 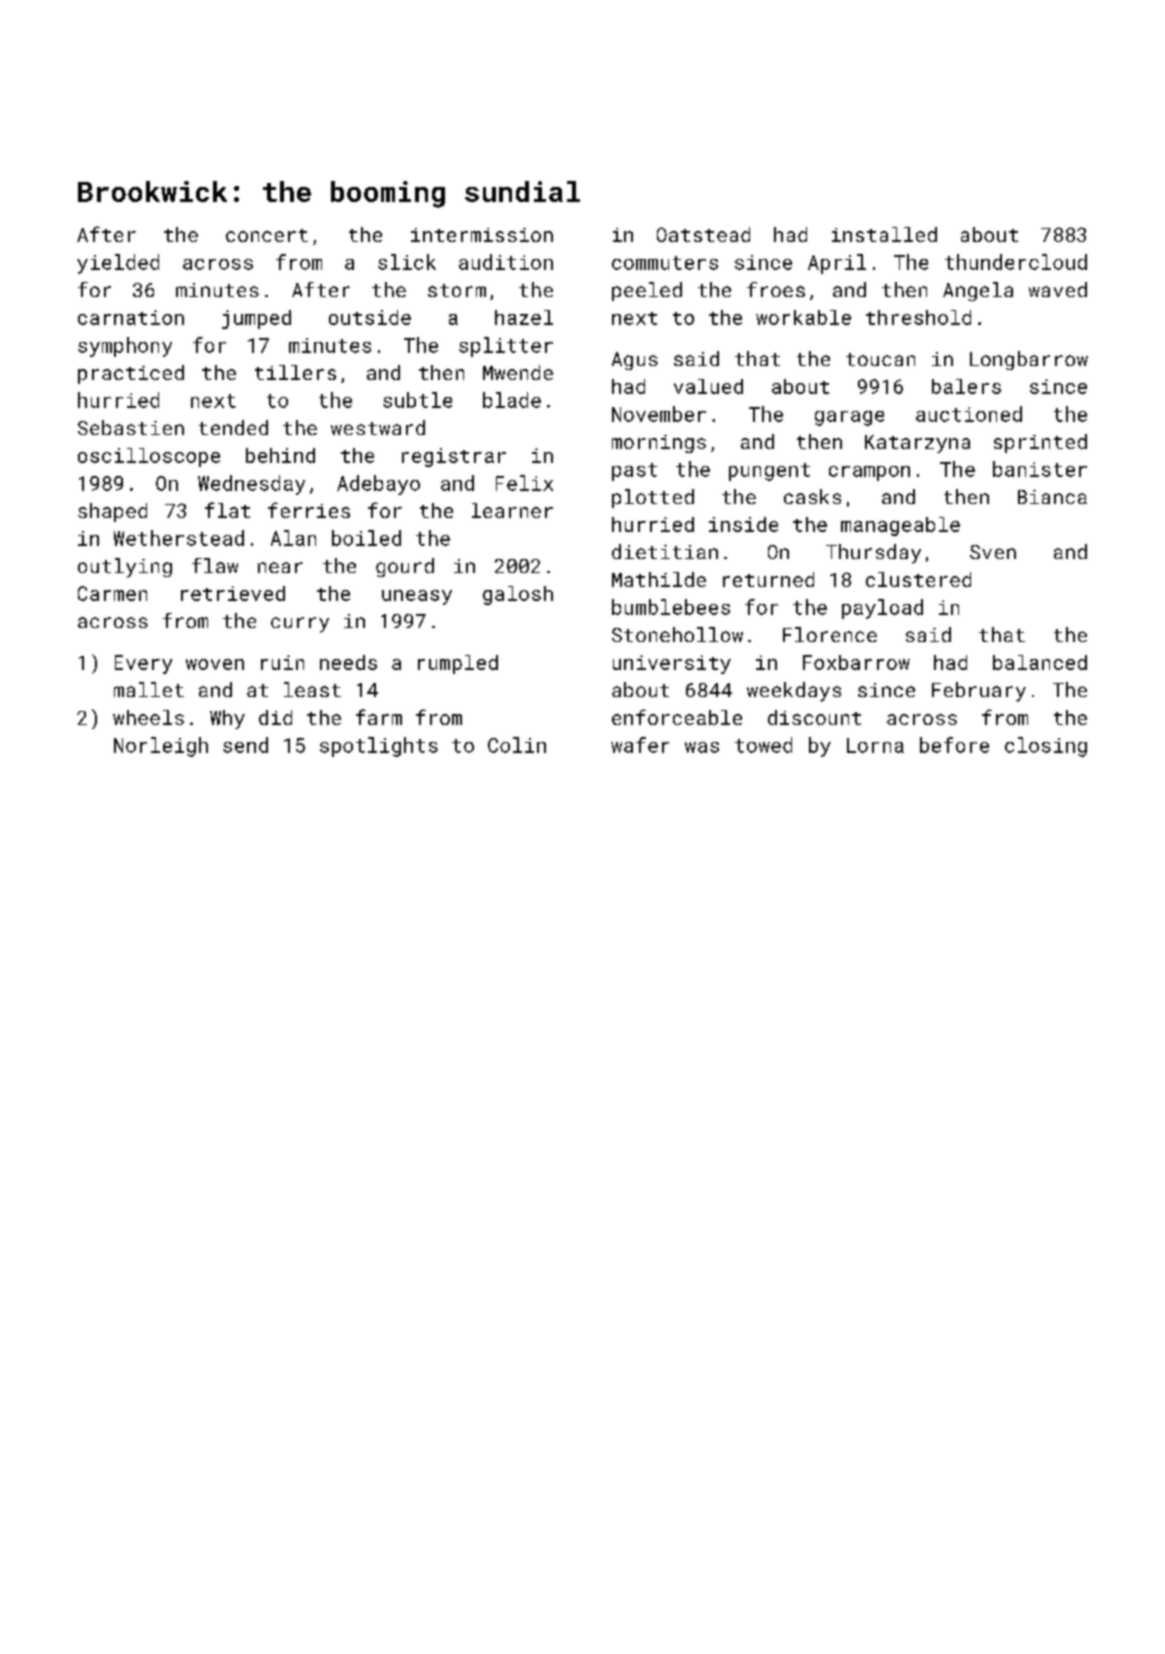 What do you see at coordinates (378, 485) in the screenshot?
I see `Adebayo` at bounding box center [378, 485].
